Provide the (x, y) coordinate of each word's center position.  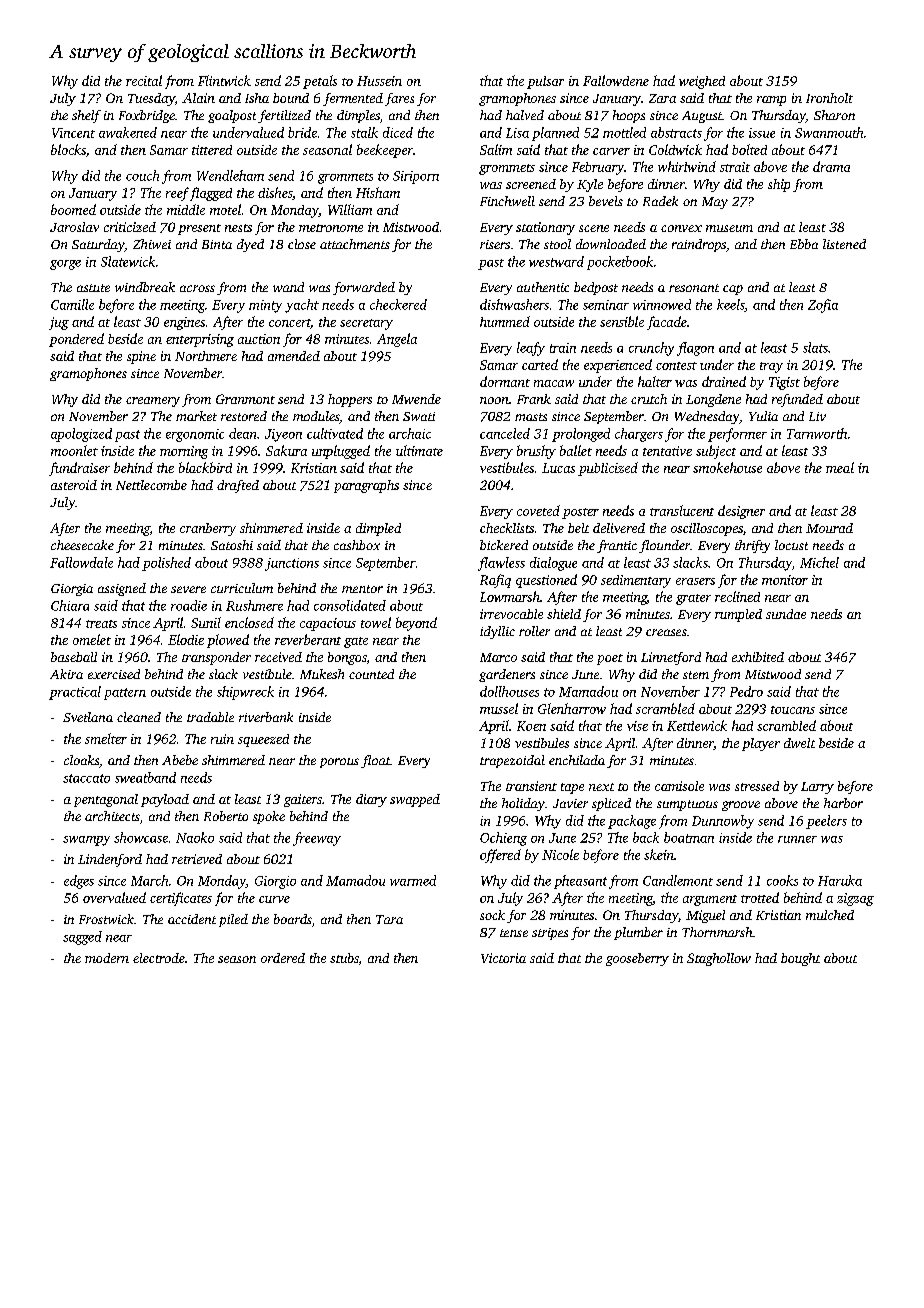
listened (844, 244)
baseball (74, 657)
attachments (355, 244)
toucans (793, 710)
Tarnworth (817, 433)
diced (398, 132)
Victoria (503, 958)
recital (144, 80)
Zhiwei (152, 244)
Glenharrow (572, 708)
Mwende (416, 399)
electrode (159, 958)
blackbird (205, 467)
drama (831, 166)
